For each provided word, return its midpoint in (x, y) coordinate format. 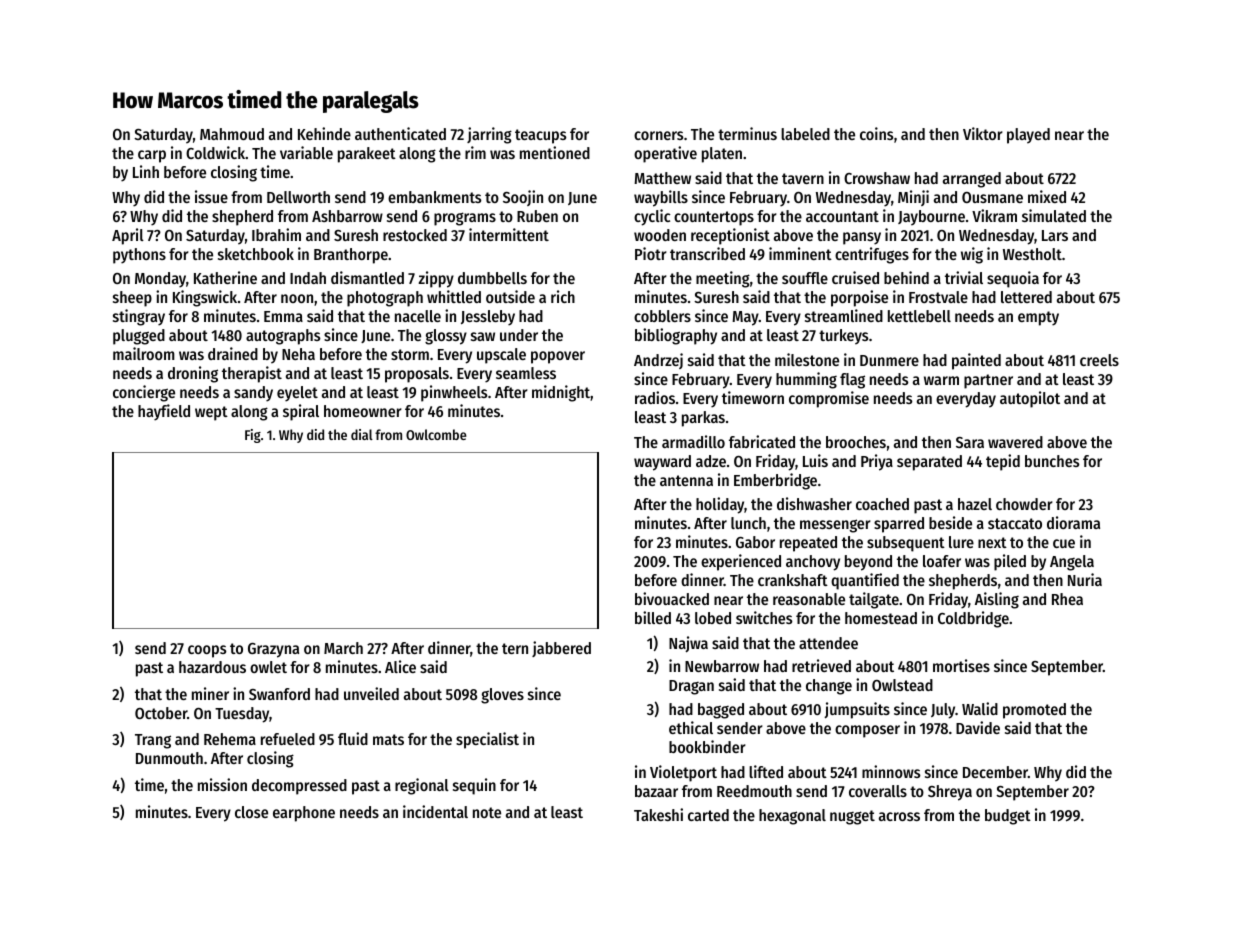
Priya (877, 462)
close (251, 812)
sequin (474, 786)
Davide (978, 727)
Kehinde (324, 133)
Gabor (755, 542)
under (519, 335)
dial (362, 434)
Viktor (983, 133)
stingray (139, 317)
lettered (1026, 297)
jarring (489, 135)
